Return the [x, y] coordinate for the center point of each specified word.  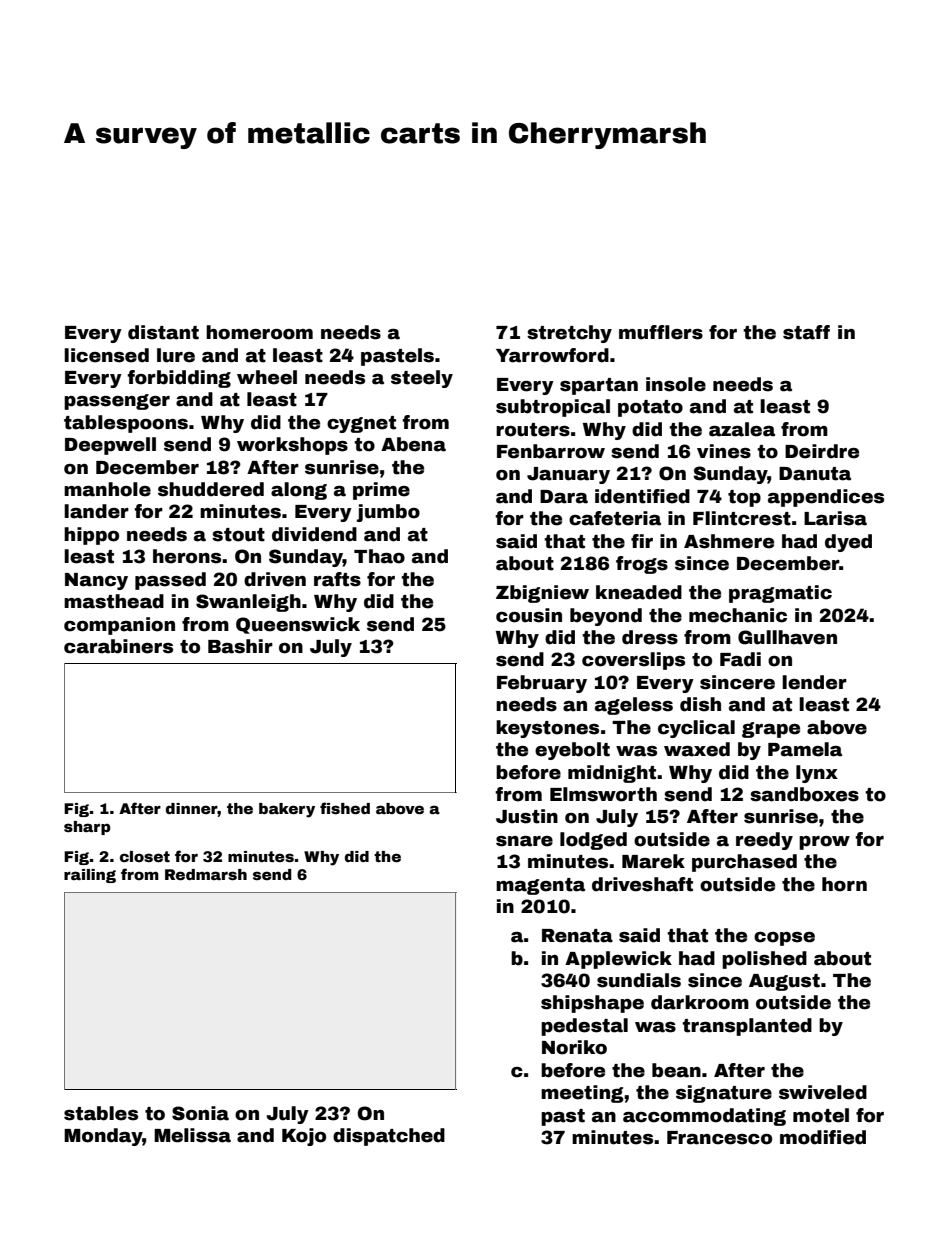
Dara [564, 497]
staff [806, 332]
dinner [192, 808]
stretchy [569, 334]
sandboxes [804, 794]
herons [187, 556]
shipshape [592, 1004]
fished [345, 808]
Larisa [835, 518]
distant [163, 332]
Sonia [200, 1113]
